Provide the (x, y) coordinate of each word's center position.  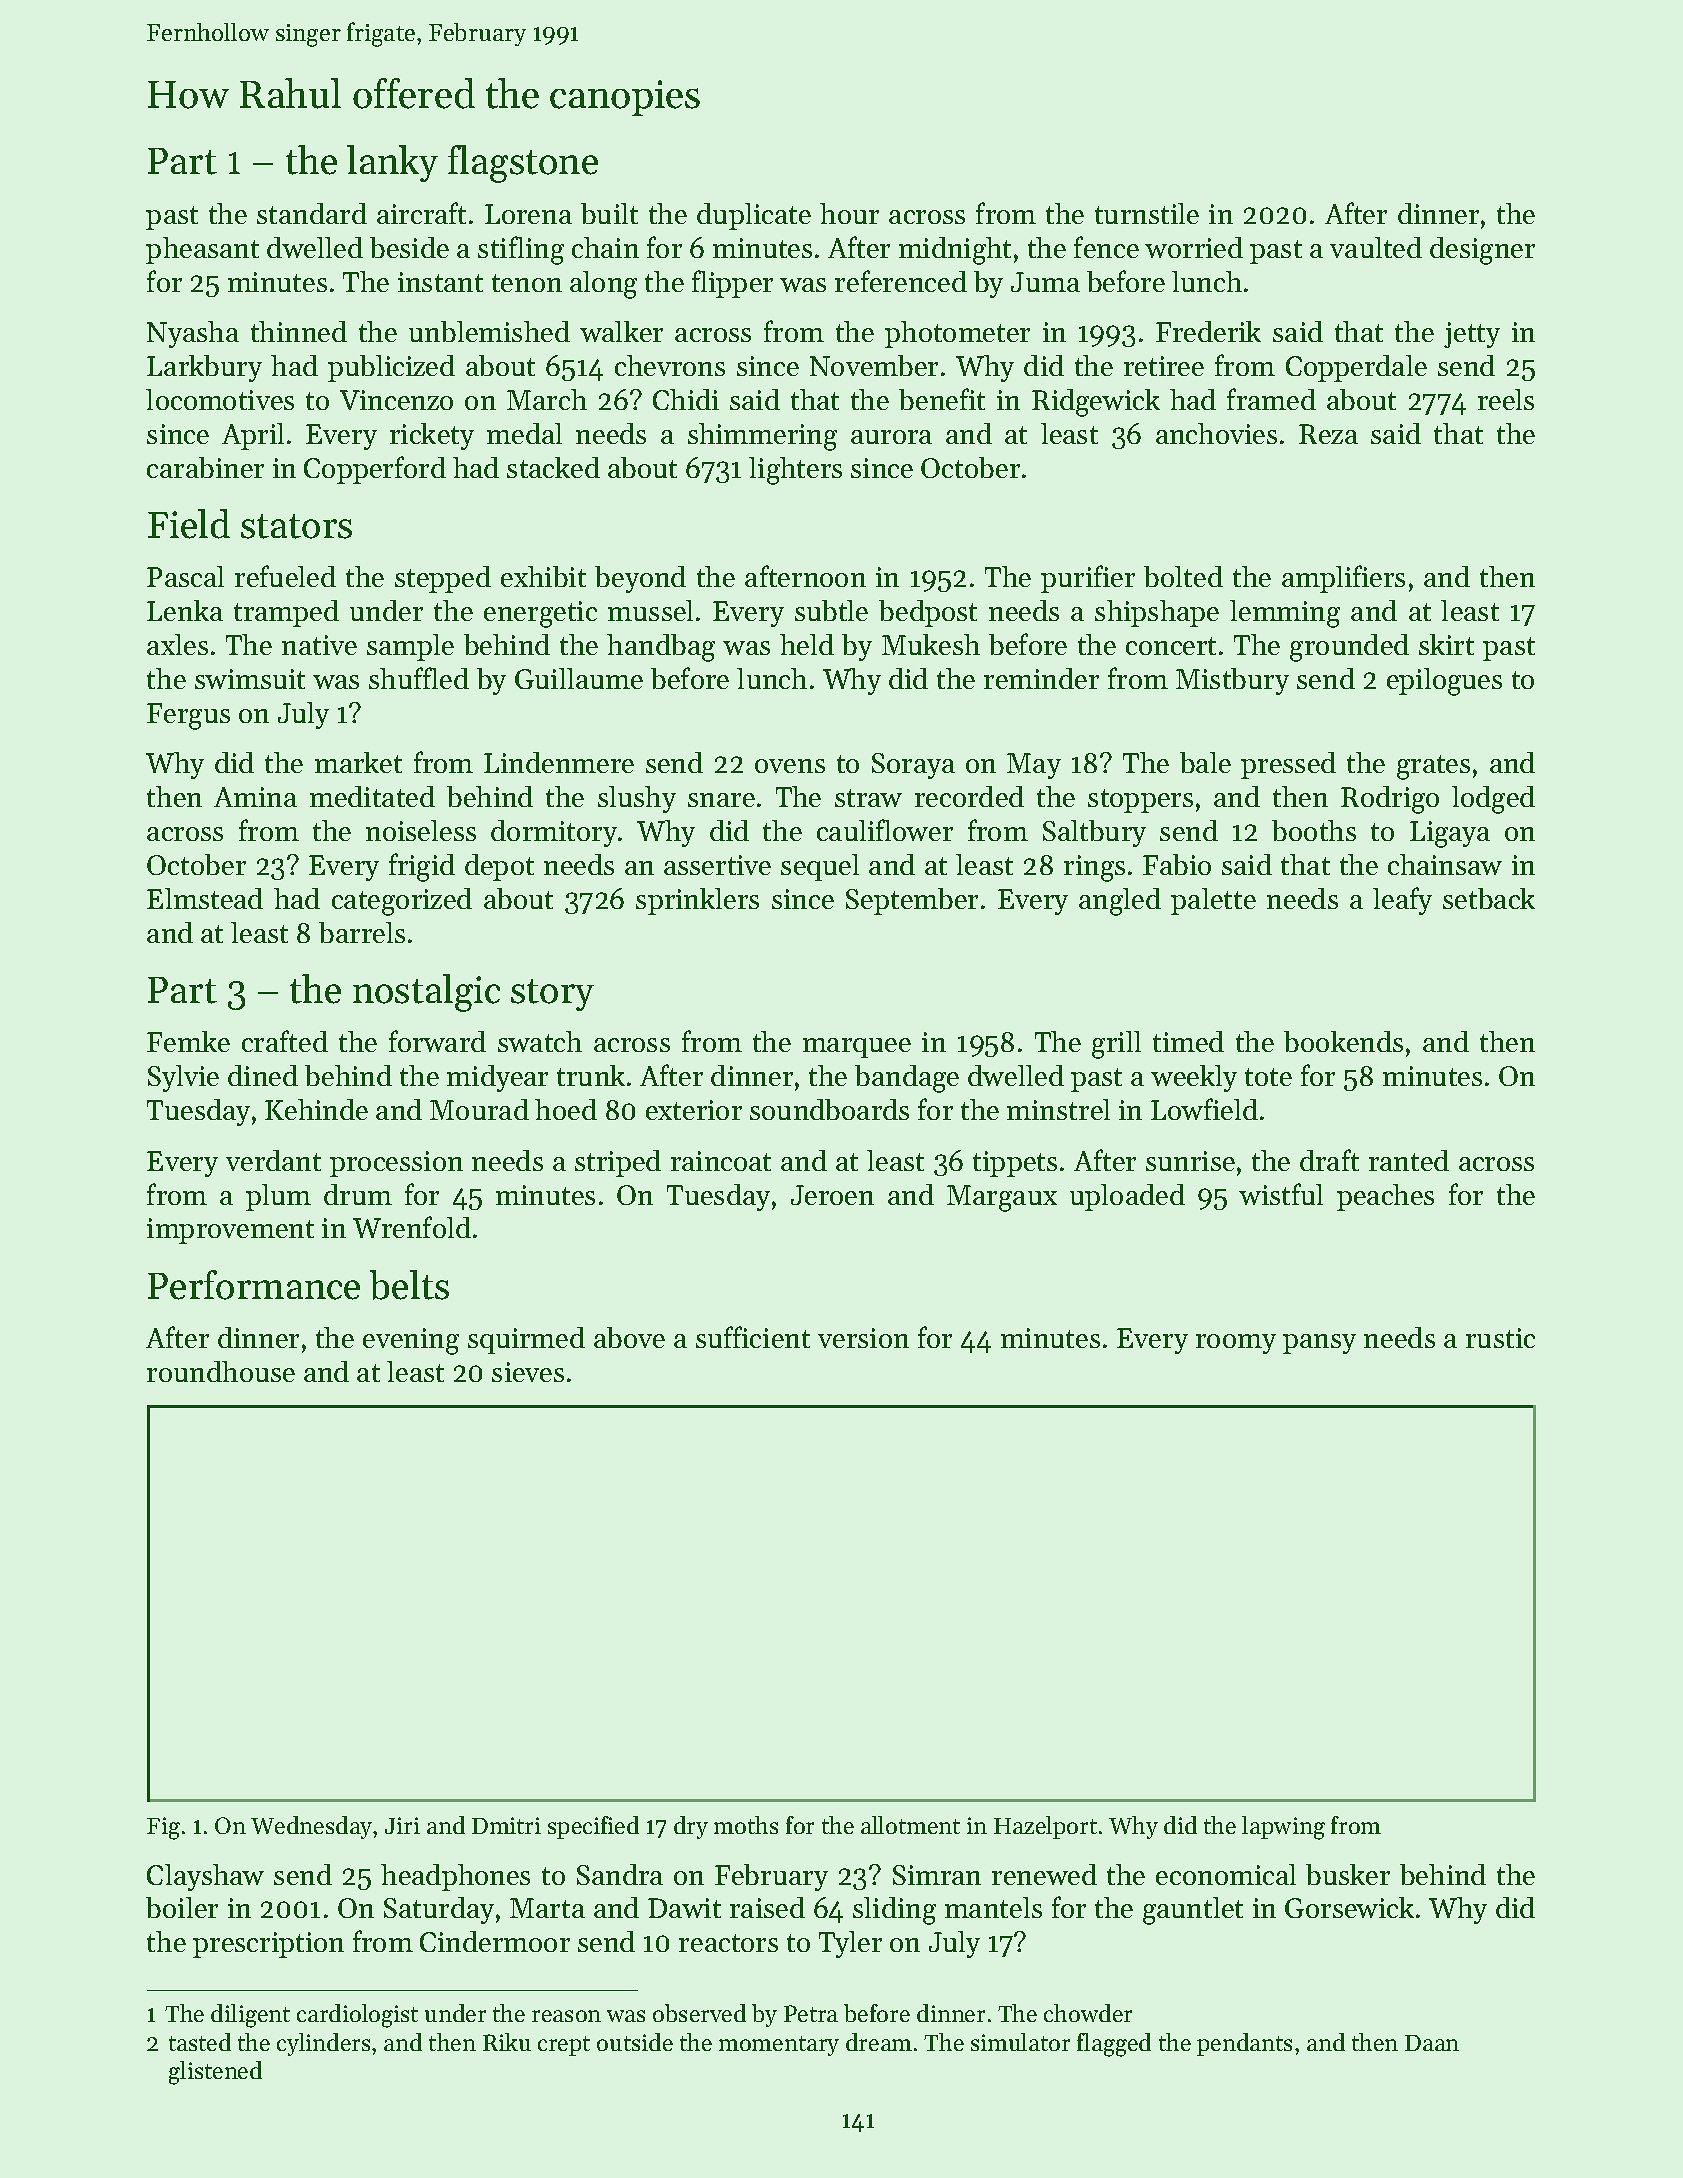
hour (849, 213)
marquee (857, 1048)
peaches (1385, 1197)
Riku (507, 2042)
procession (396, 1164)
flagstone (523, 164)
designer (1482, 251)
